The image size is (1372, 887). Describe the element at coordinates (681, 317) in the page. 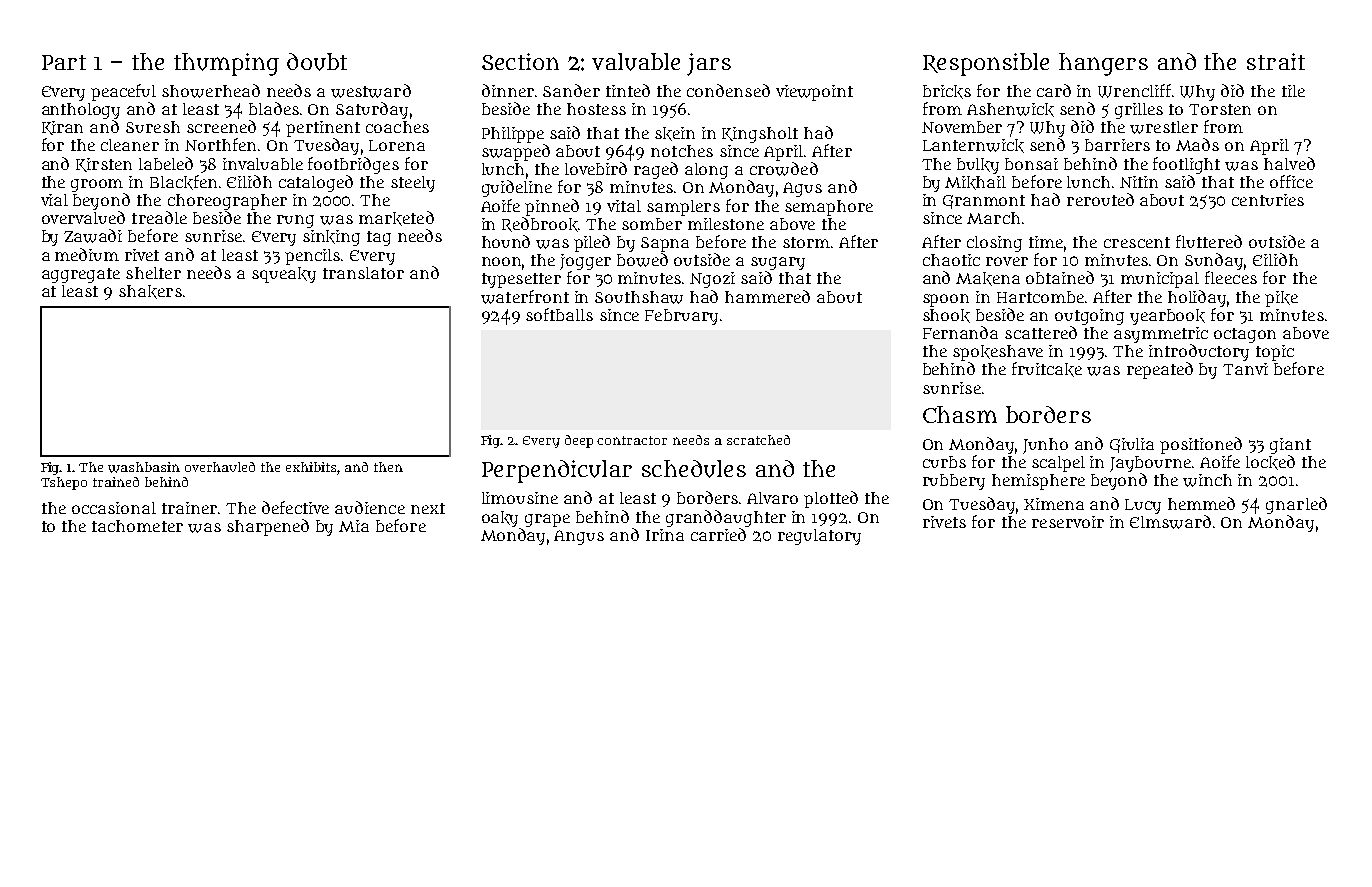

I see `February` at that location.
